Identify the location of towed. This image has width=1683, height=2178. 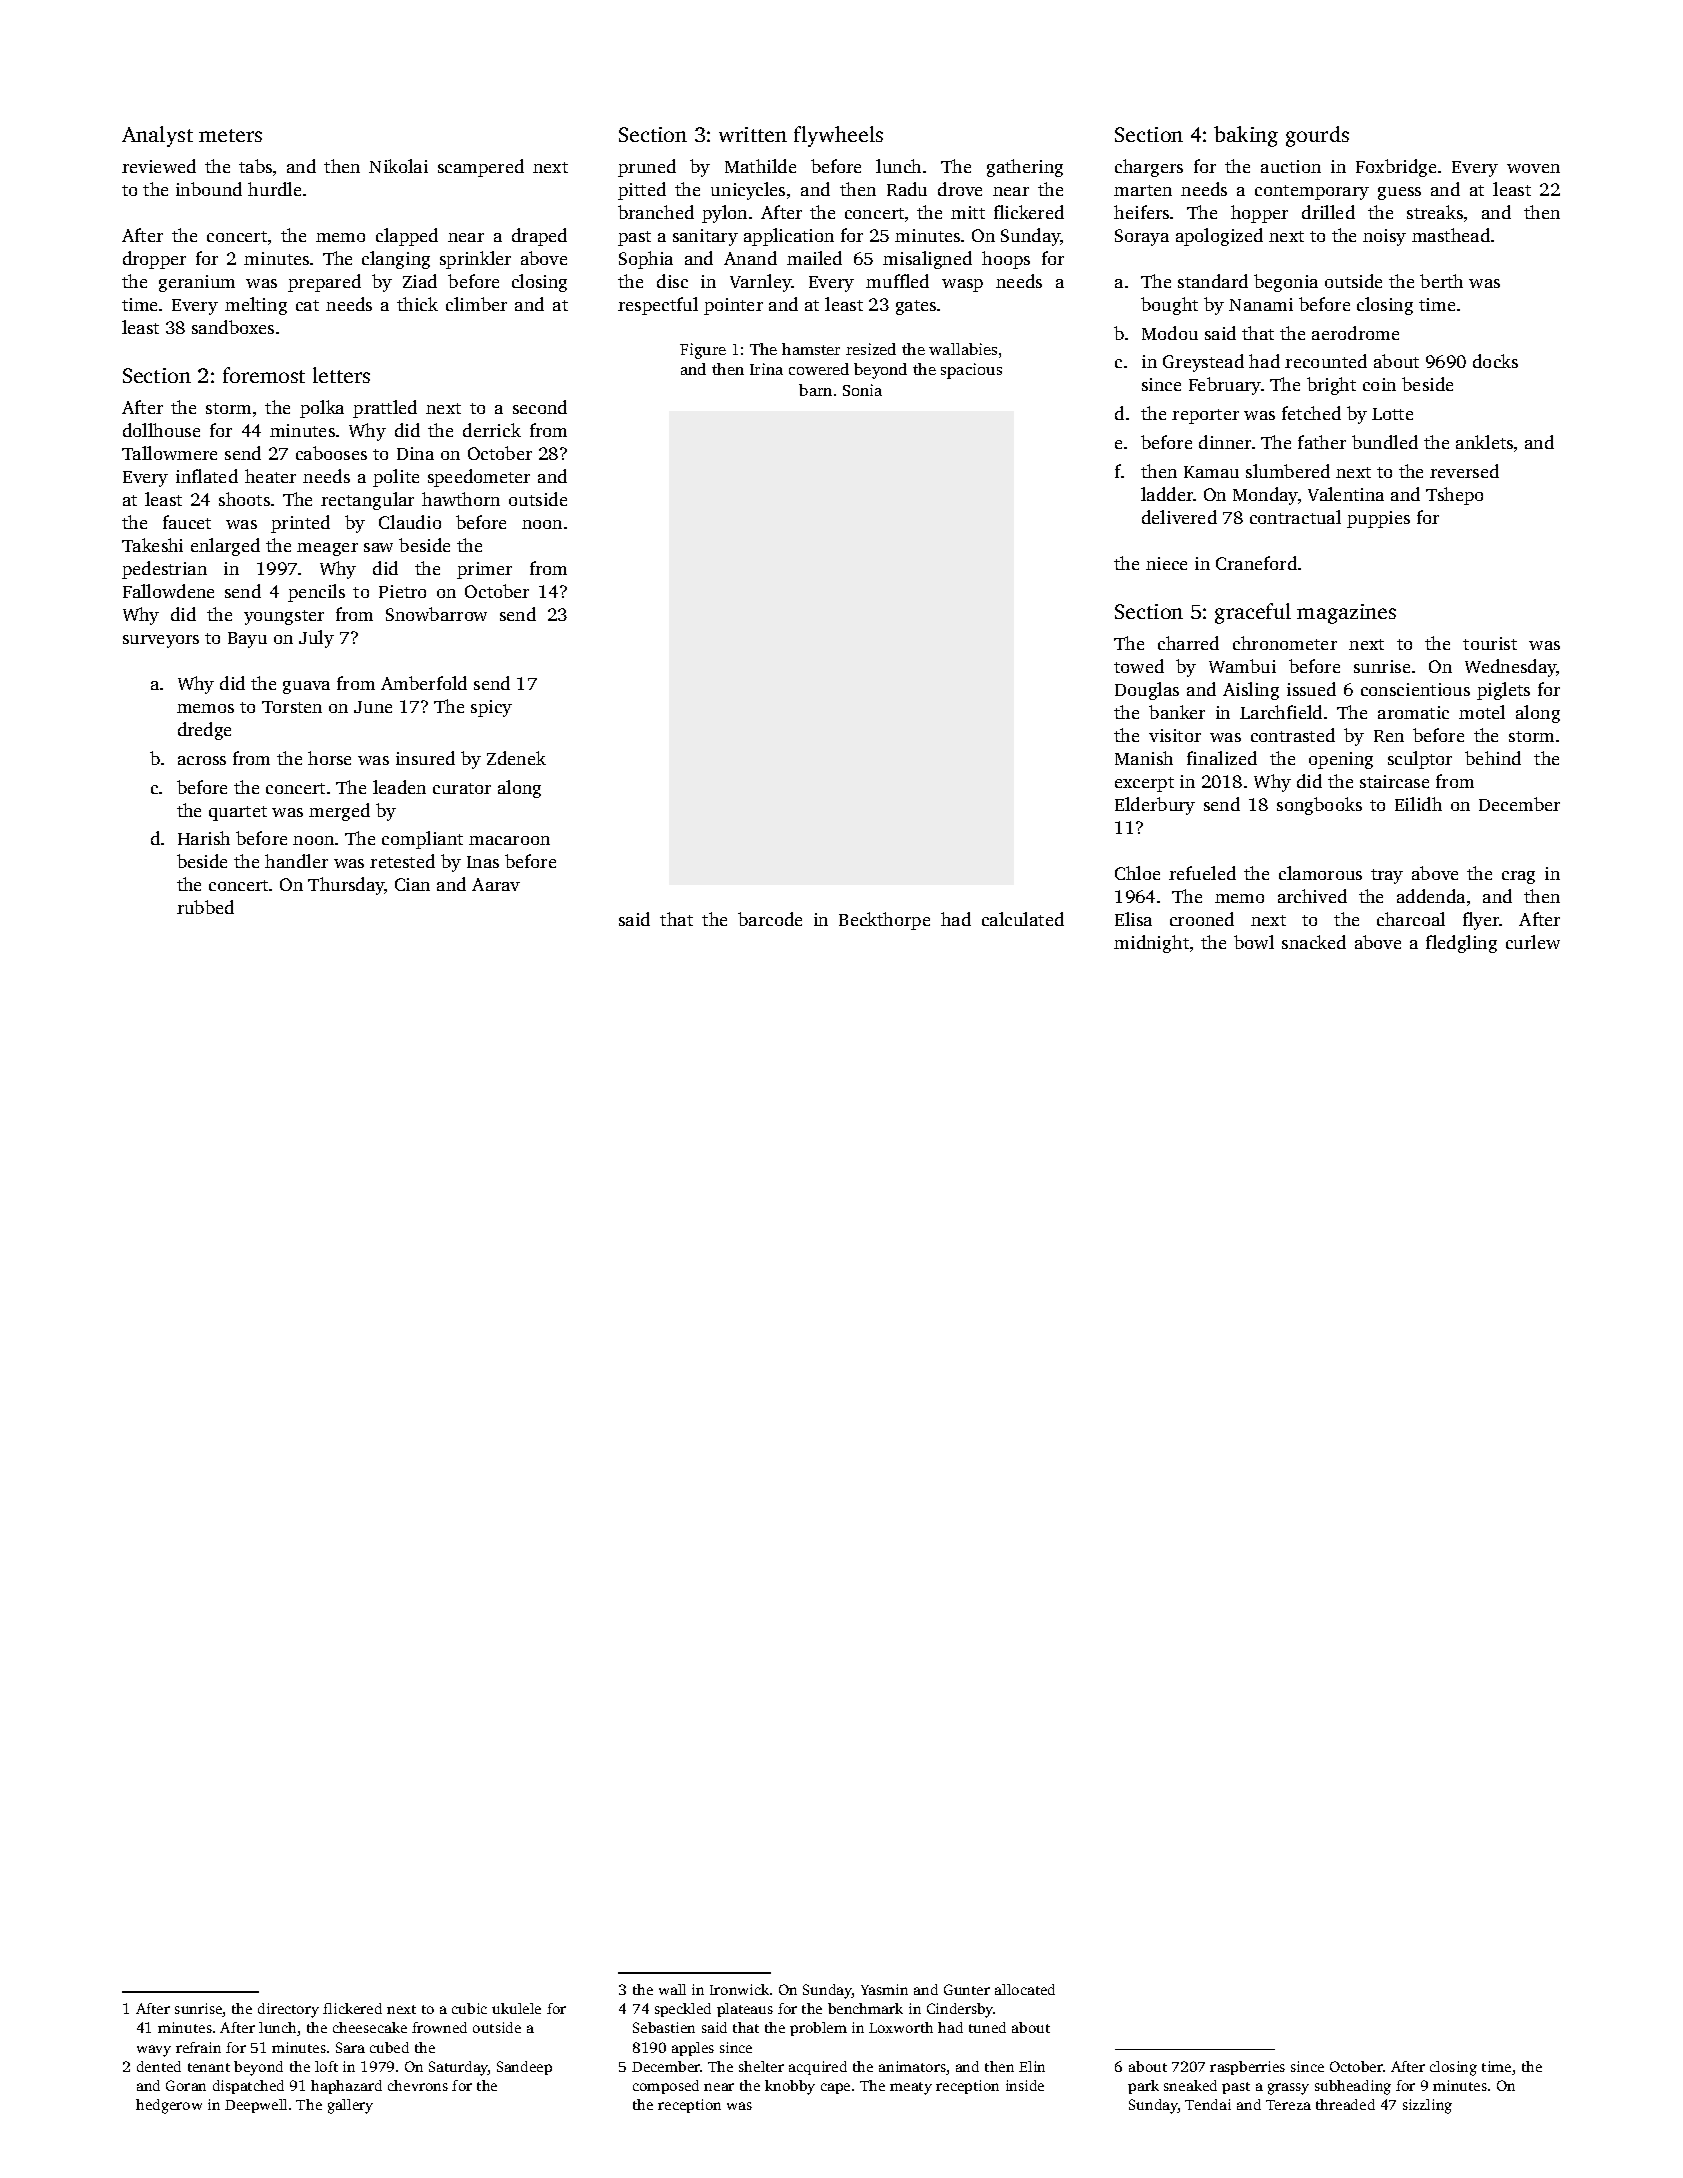
(1139, 666).
